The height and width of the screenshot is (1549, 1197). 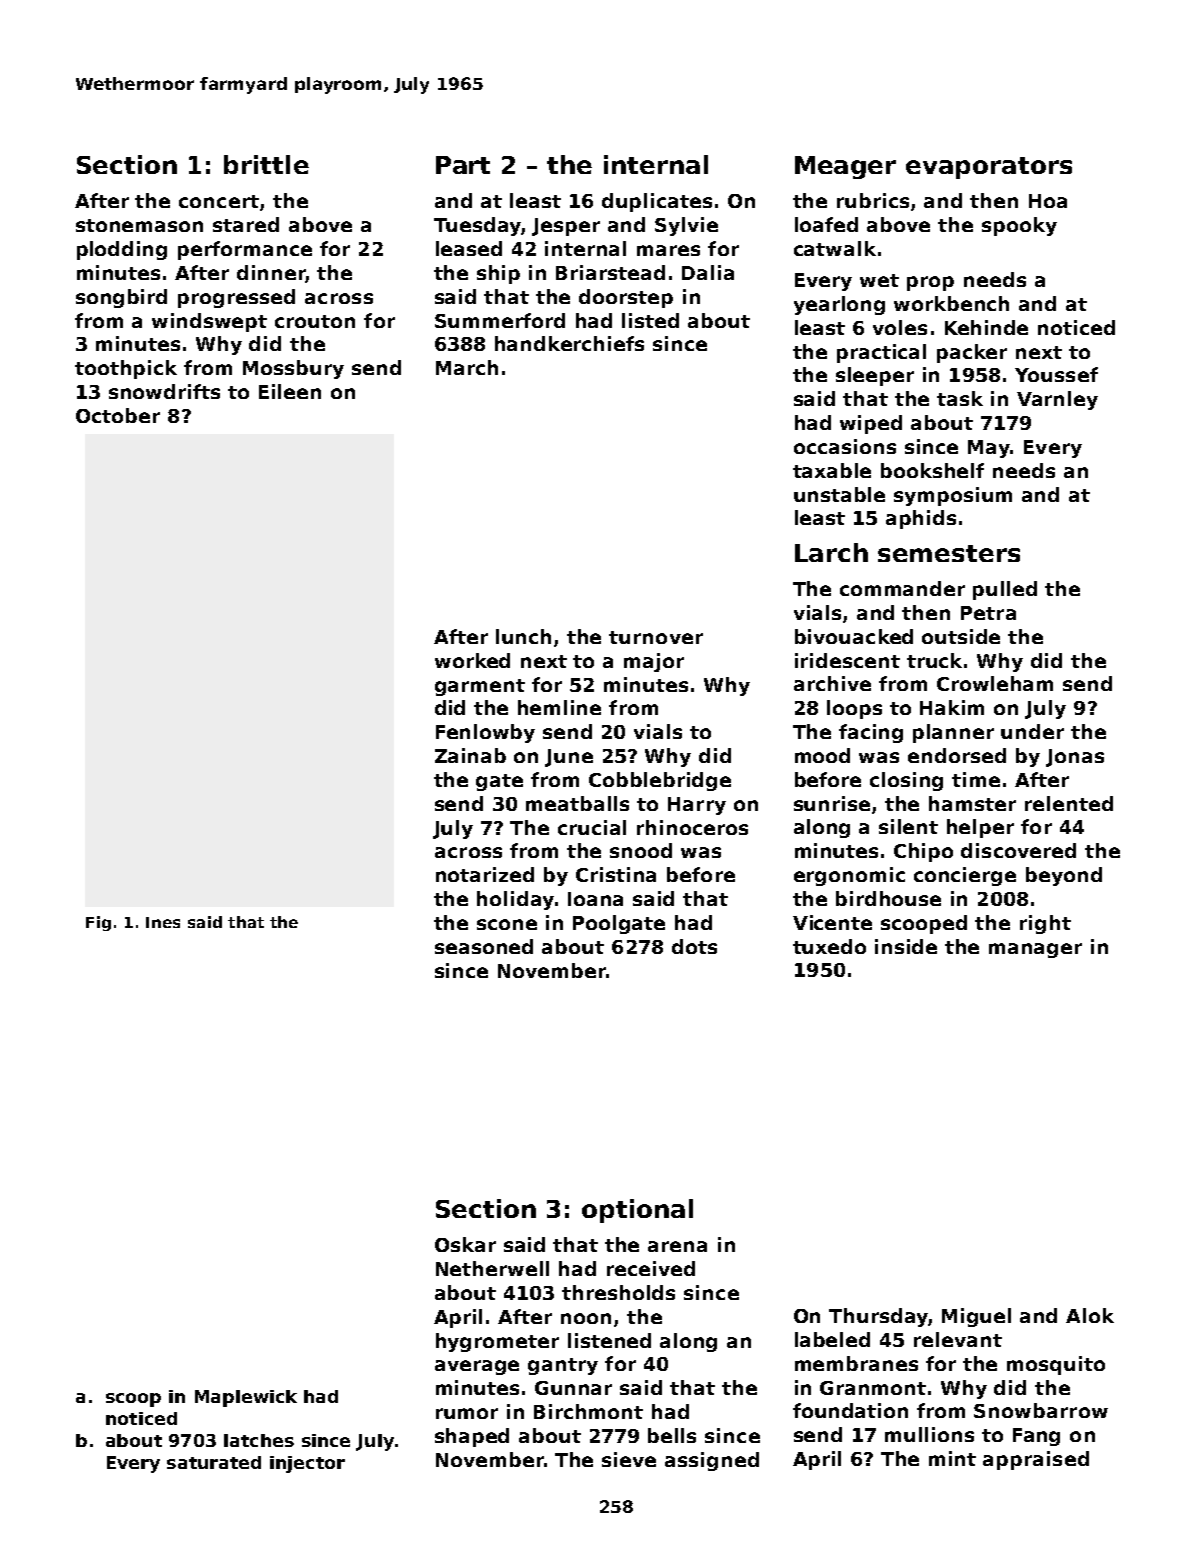 I want to click on March, so click(x=467, y=367).
